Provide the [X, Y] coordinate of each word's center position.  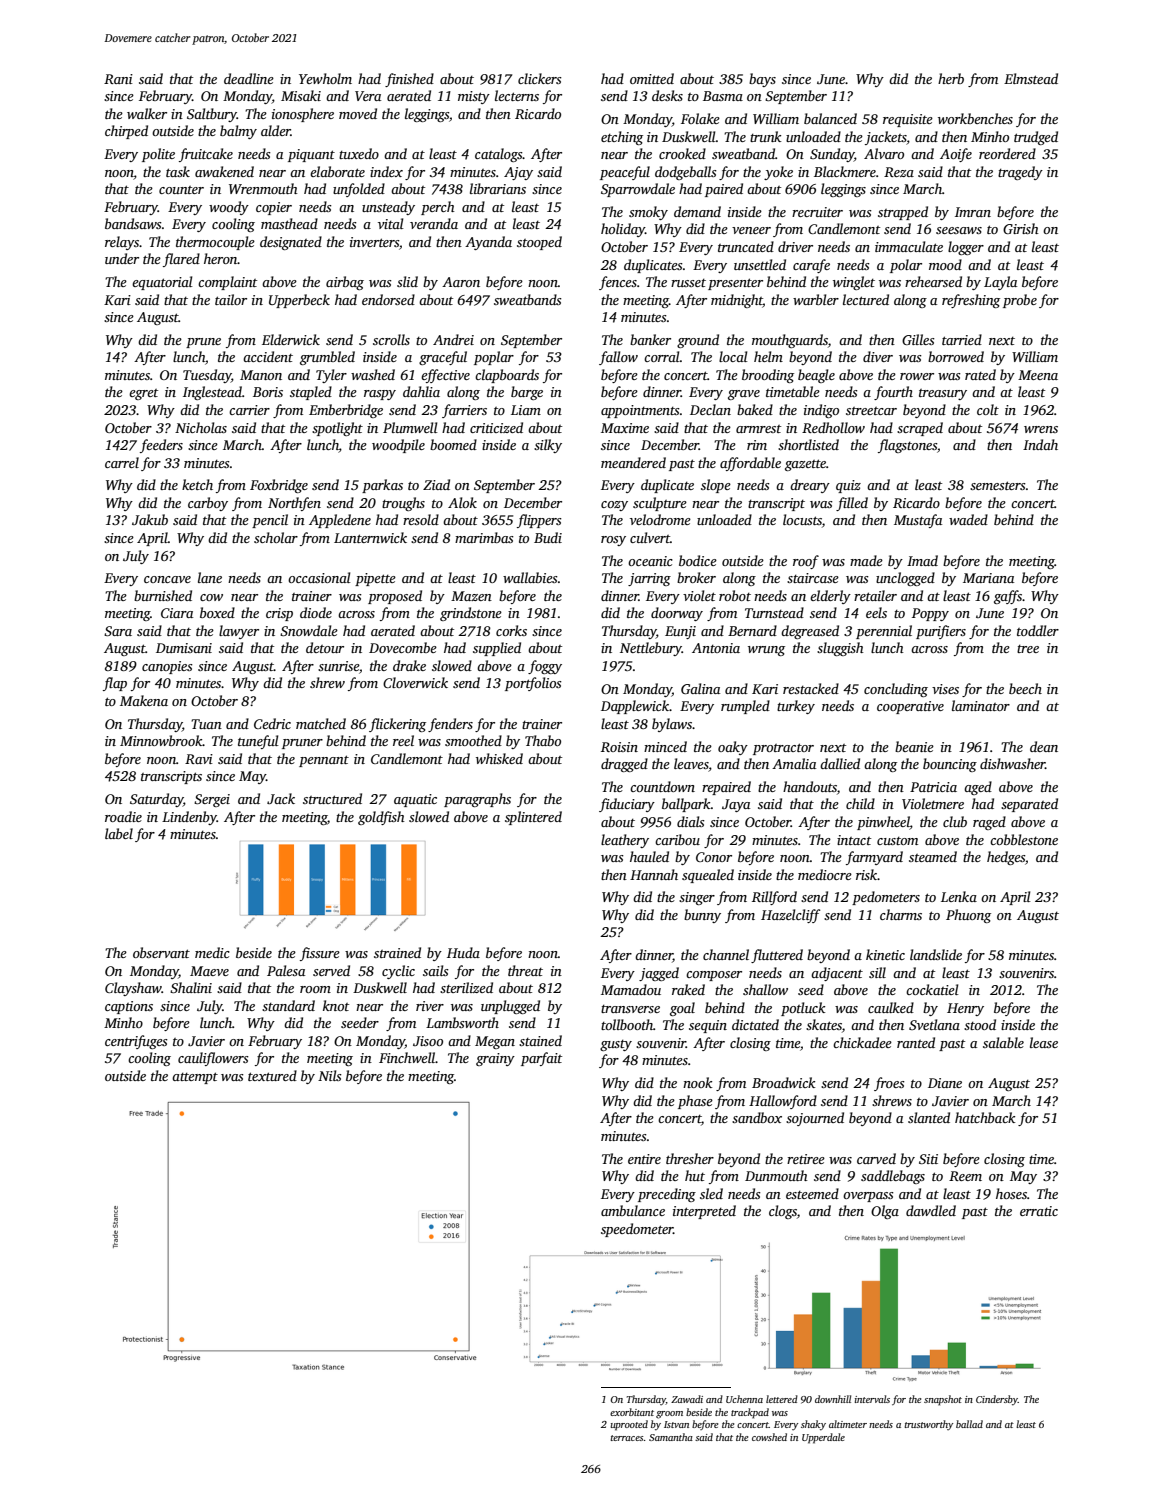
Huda [463, 952]
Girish [1021, 228]
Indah [1040, 444]
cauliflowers [213, 1059]
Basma [723, 96]
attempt [195, 1078]
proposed [395, 597]
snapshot [943, 1400]
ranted [916, 1042]
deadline [249, 78]
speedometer [637, 1230]
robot [735, 595]
